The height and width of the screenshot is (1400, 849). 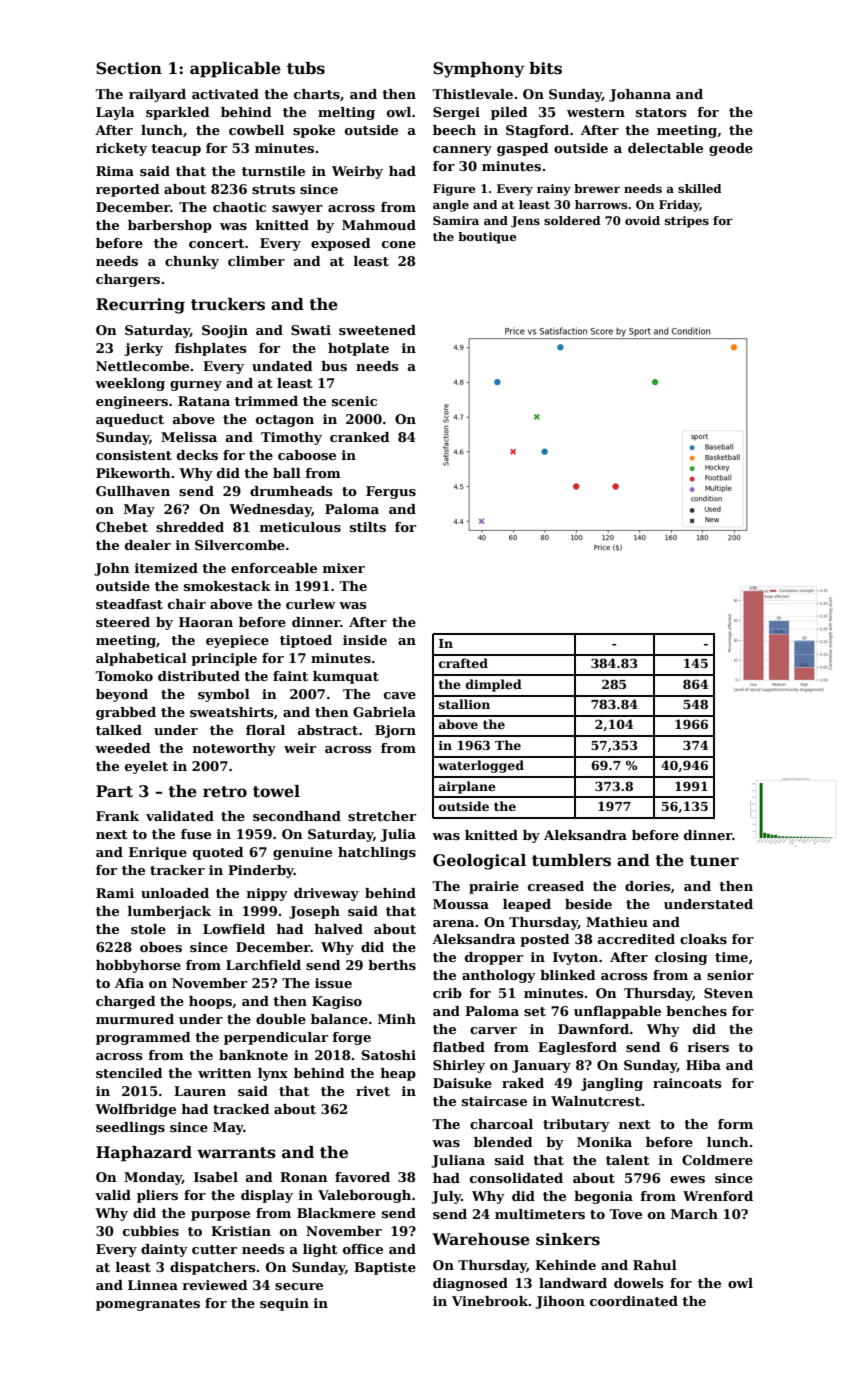 I want to click on Symphony, so click(x=479, y=70).
